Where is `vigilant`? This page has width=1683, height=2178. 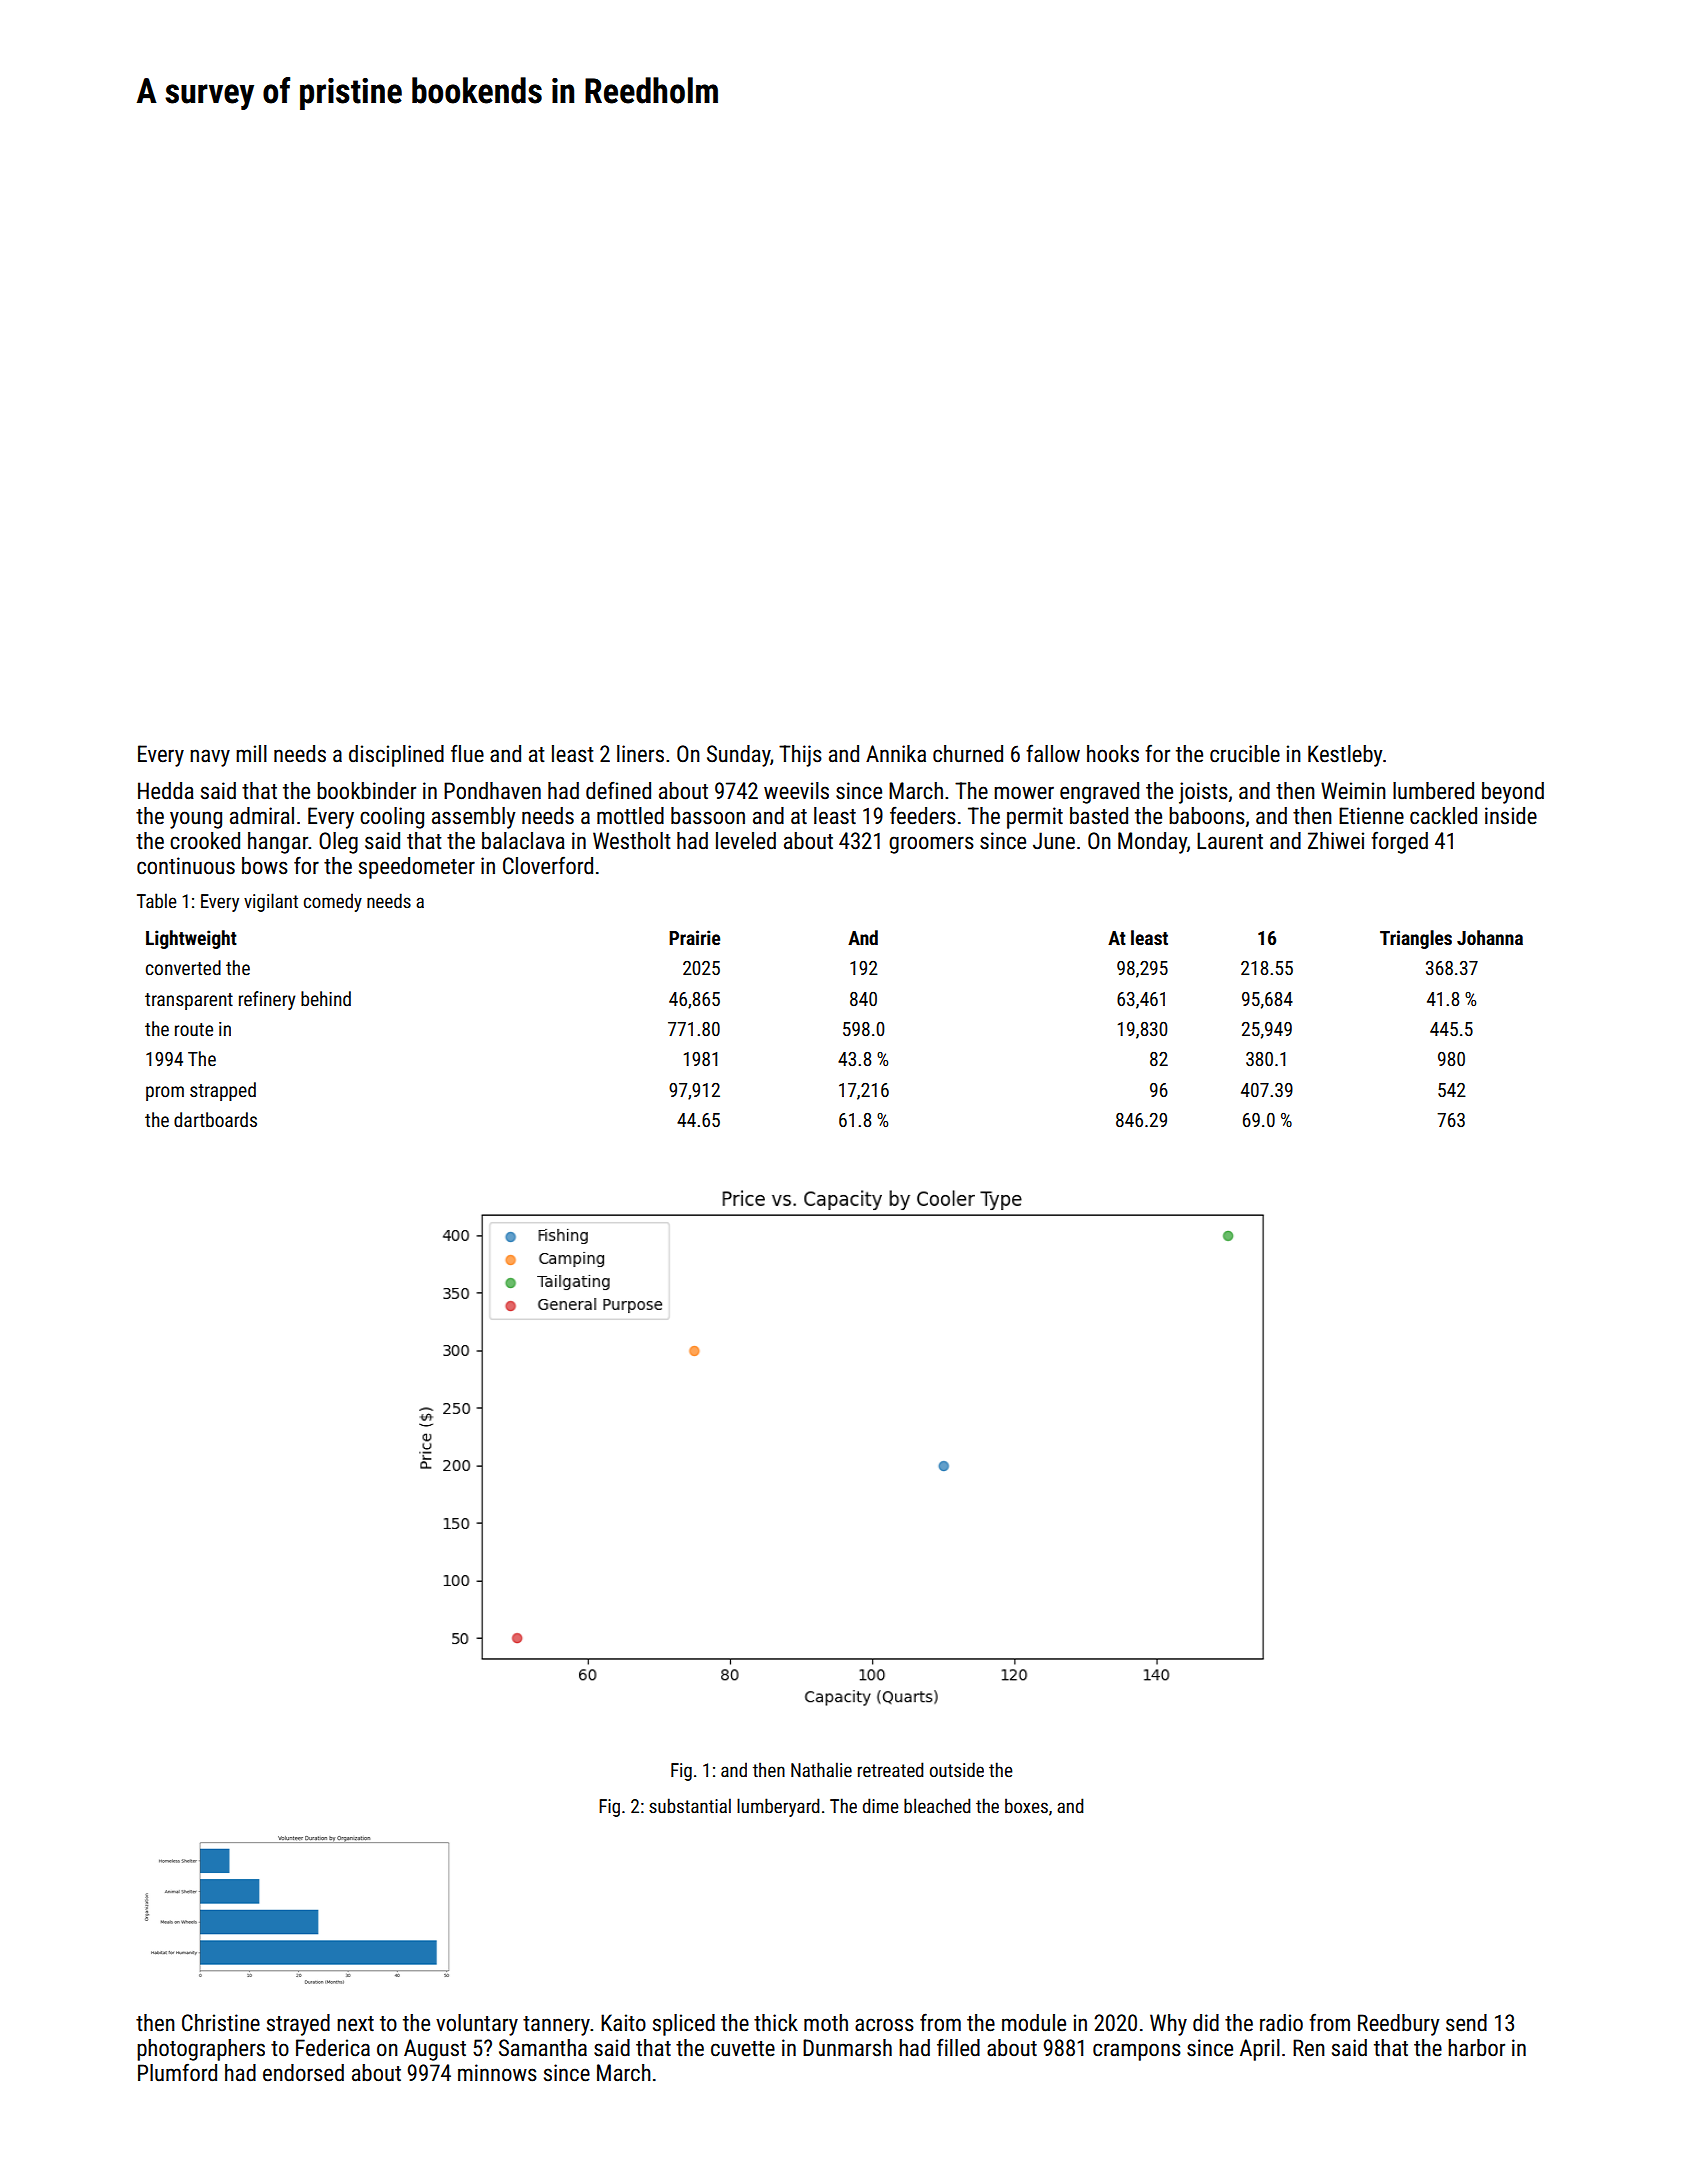
vigilant is located at coordinates (271, 902).
